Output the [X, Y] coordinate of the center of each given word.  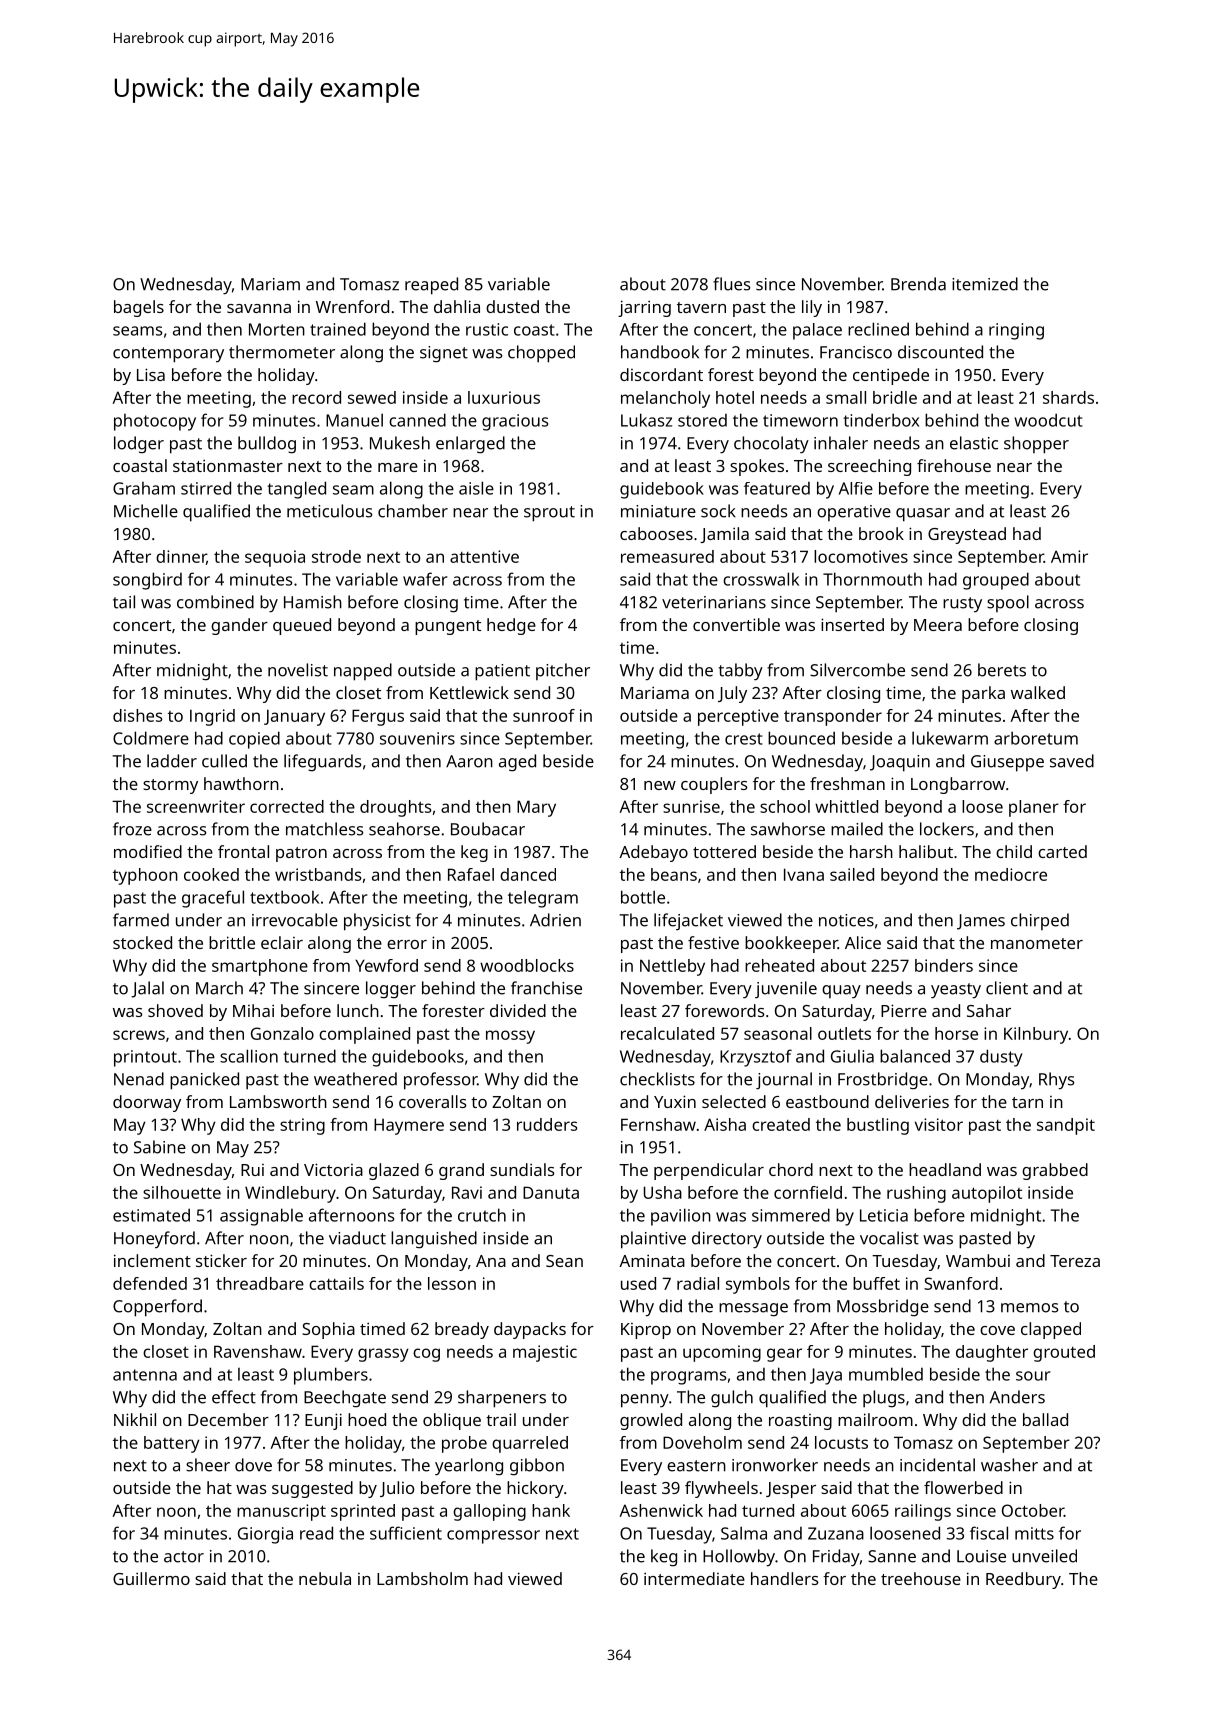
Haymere [409, 1126]
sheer [208, 1465]
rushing [916, 1194]
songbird [147, 581]
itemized [985, 284]
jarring [644, 308]
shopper [1036, 445]
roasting [800, 1422]
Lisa [151, 374]
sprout [549, 514]
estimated [151, 1215]
